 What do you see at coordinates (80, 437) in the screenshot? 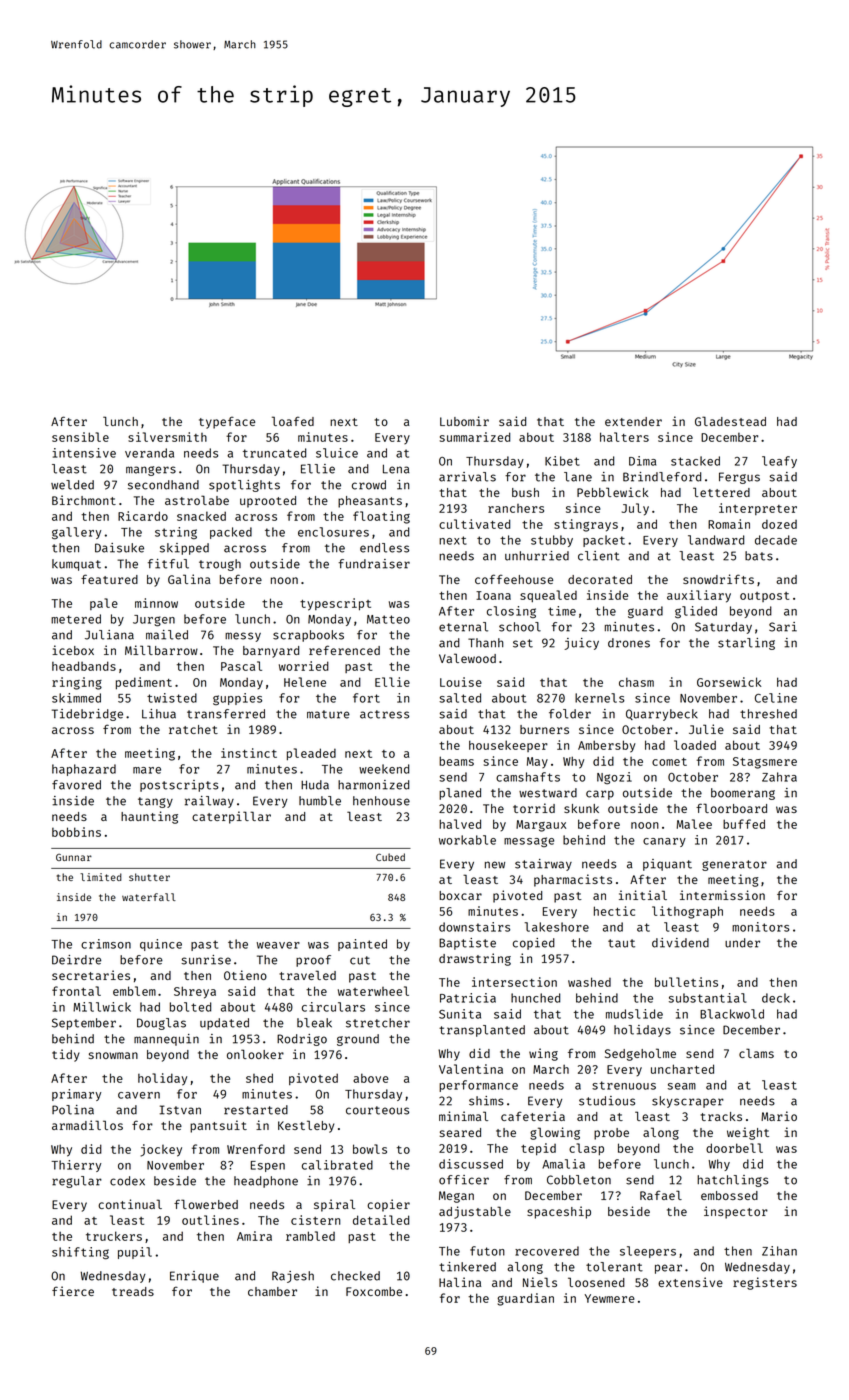
I see `sensible` at bounding box center [80, 437].
